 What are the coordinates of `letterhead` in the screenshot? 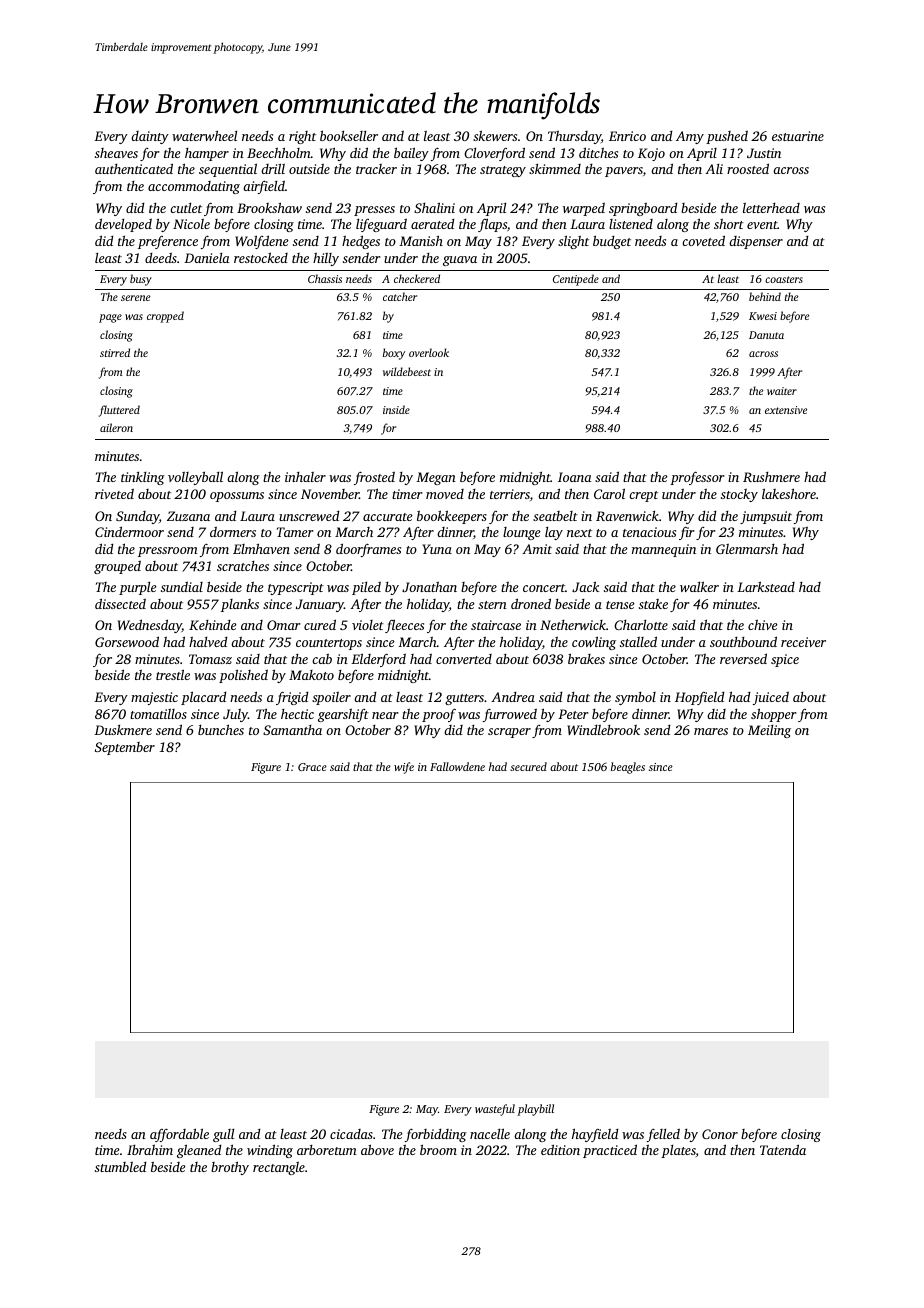 It's located at (771, 208).
